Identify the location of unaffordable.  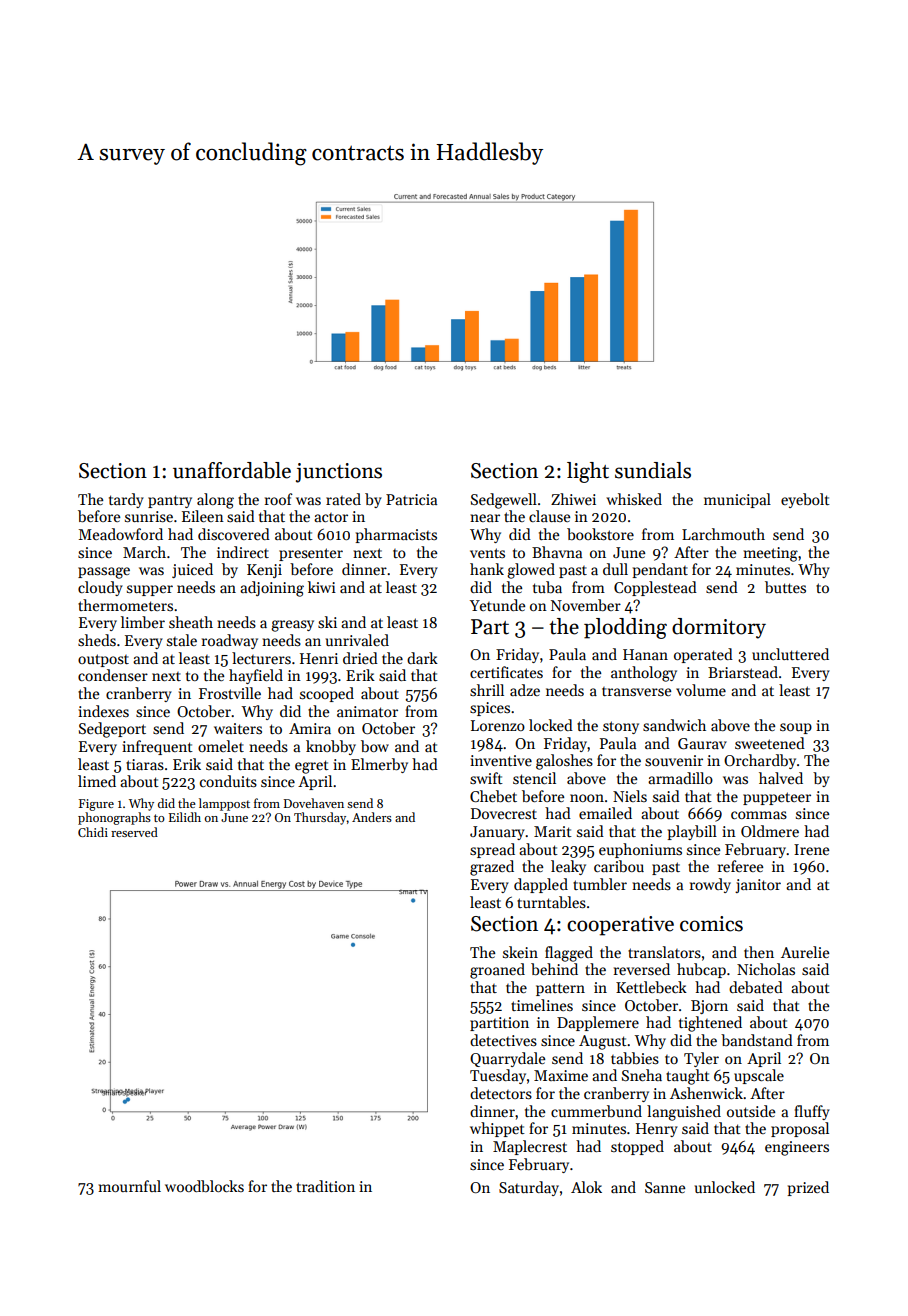
(232, 470).
